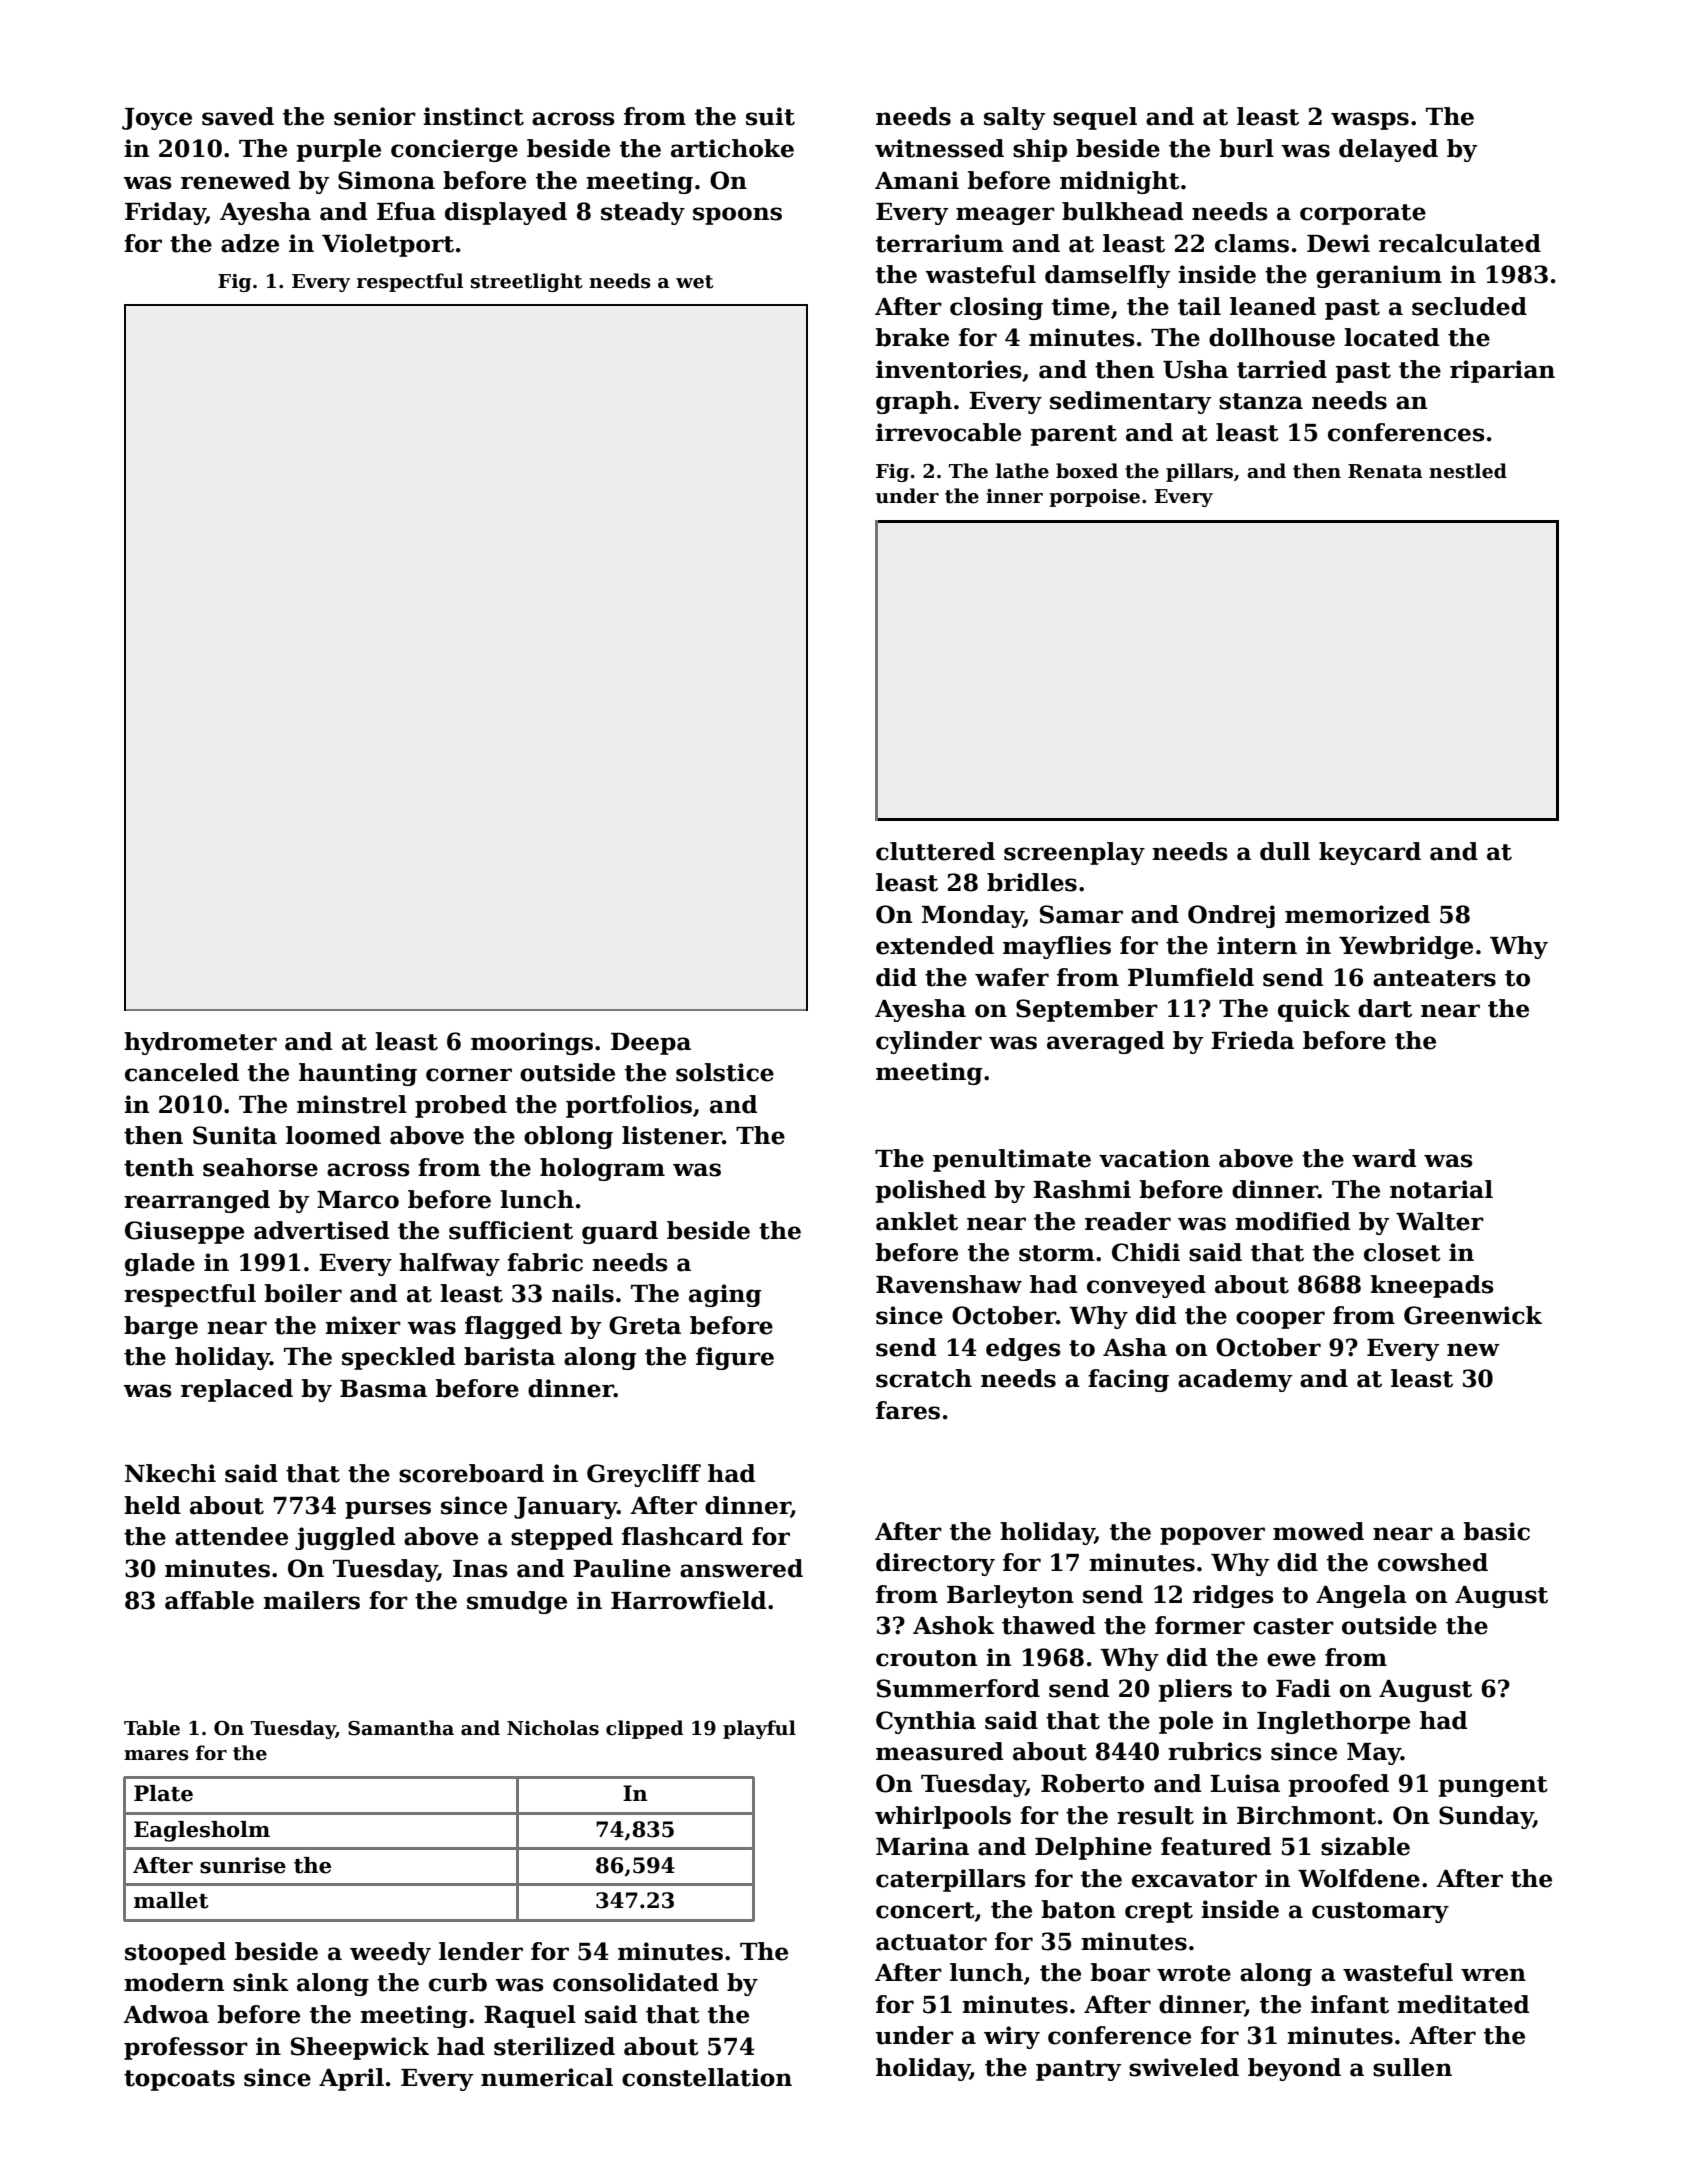 This image has width=1683, height=2178. Describe the element at coordinates (1247, 148) in the image. I see `burl` at that location.
